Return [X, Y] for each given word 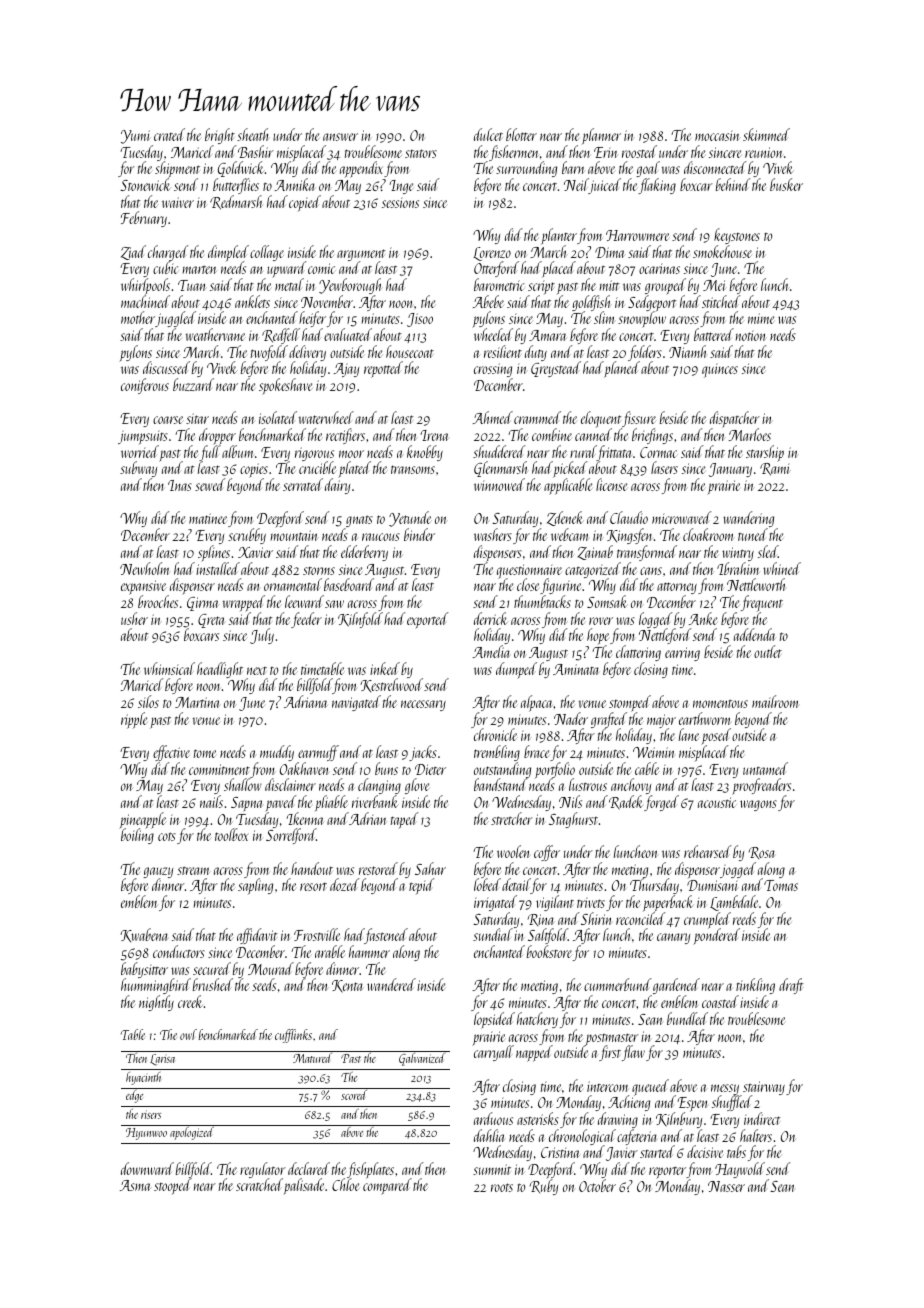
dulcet [488, 134]
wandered [391, 984]
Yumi [135, 137]
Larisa [162, 1060]
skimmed [766, 134]
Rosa [762, 853]
